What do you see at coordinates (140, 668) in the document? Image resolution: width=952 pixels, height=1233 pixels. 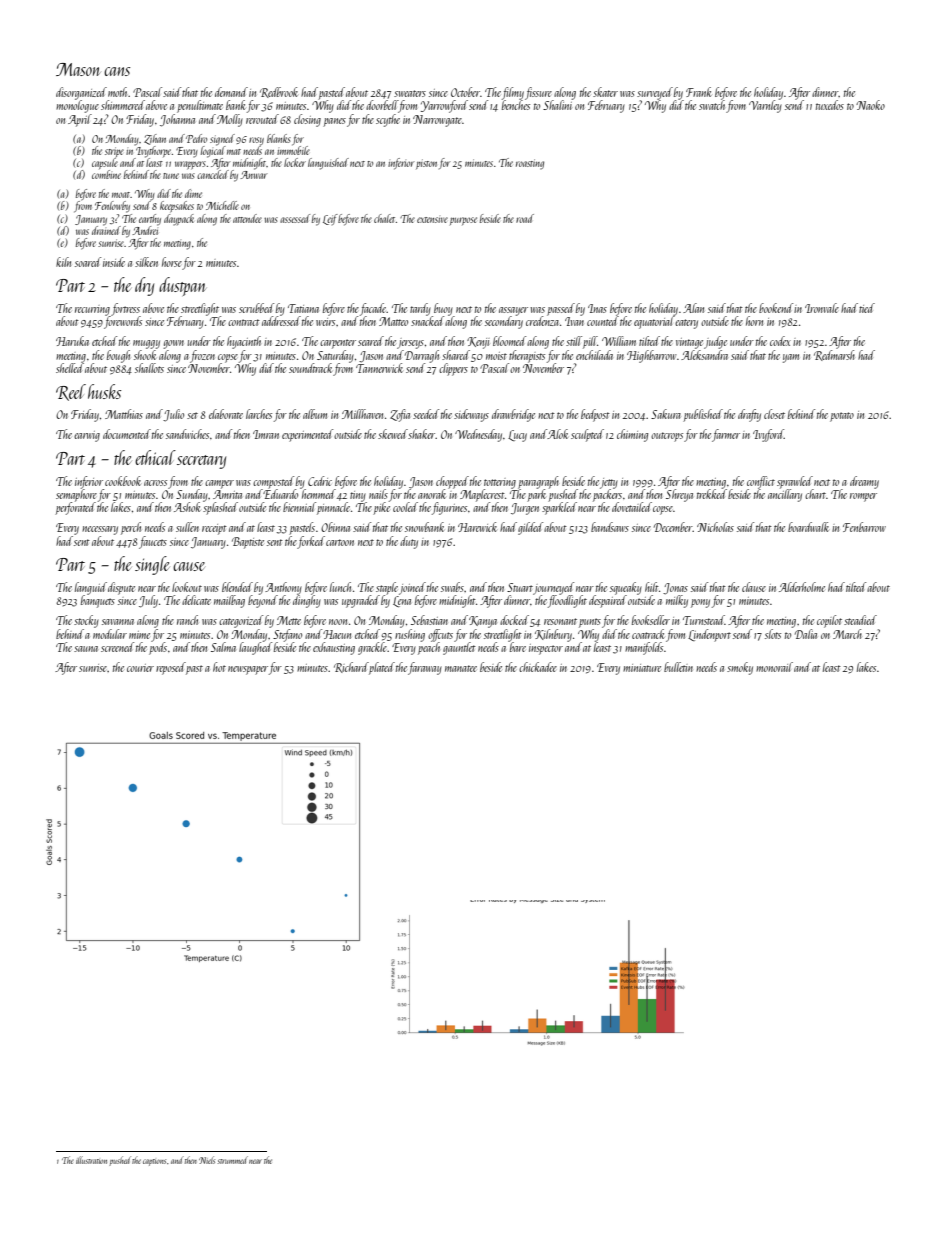 I see `courier` at bounding box center [140, 668].
